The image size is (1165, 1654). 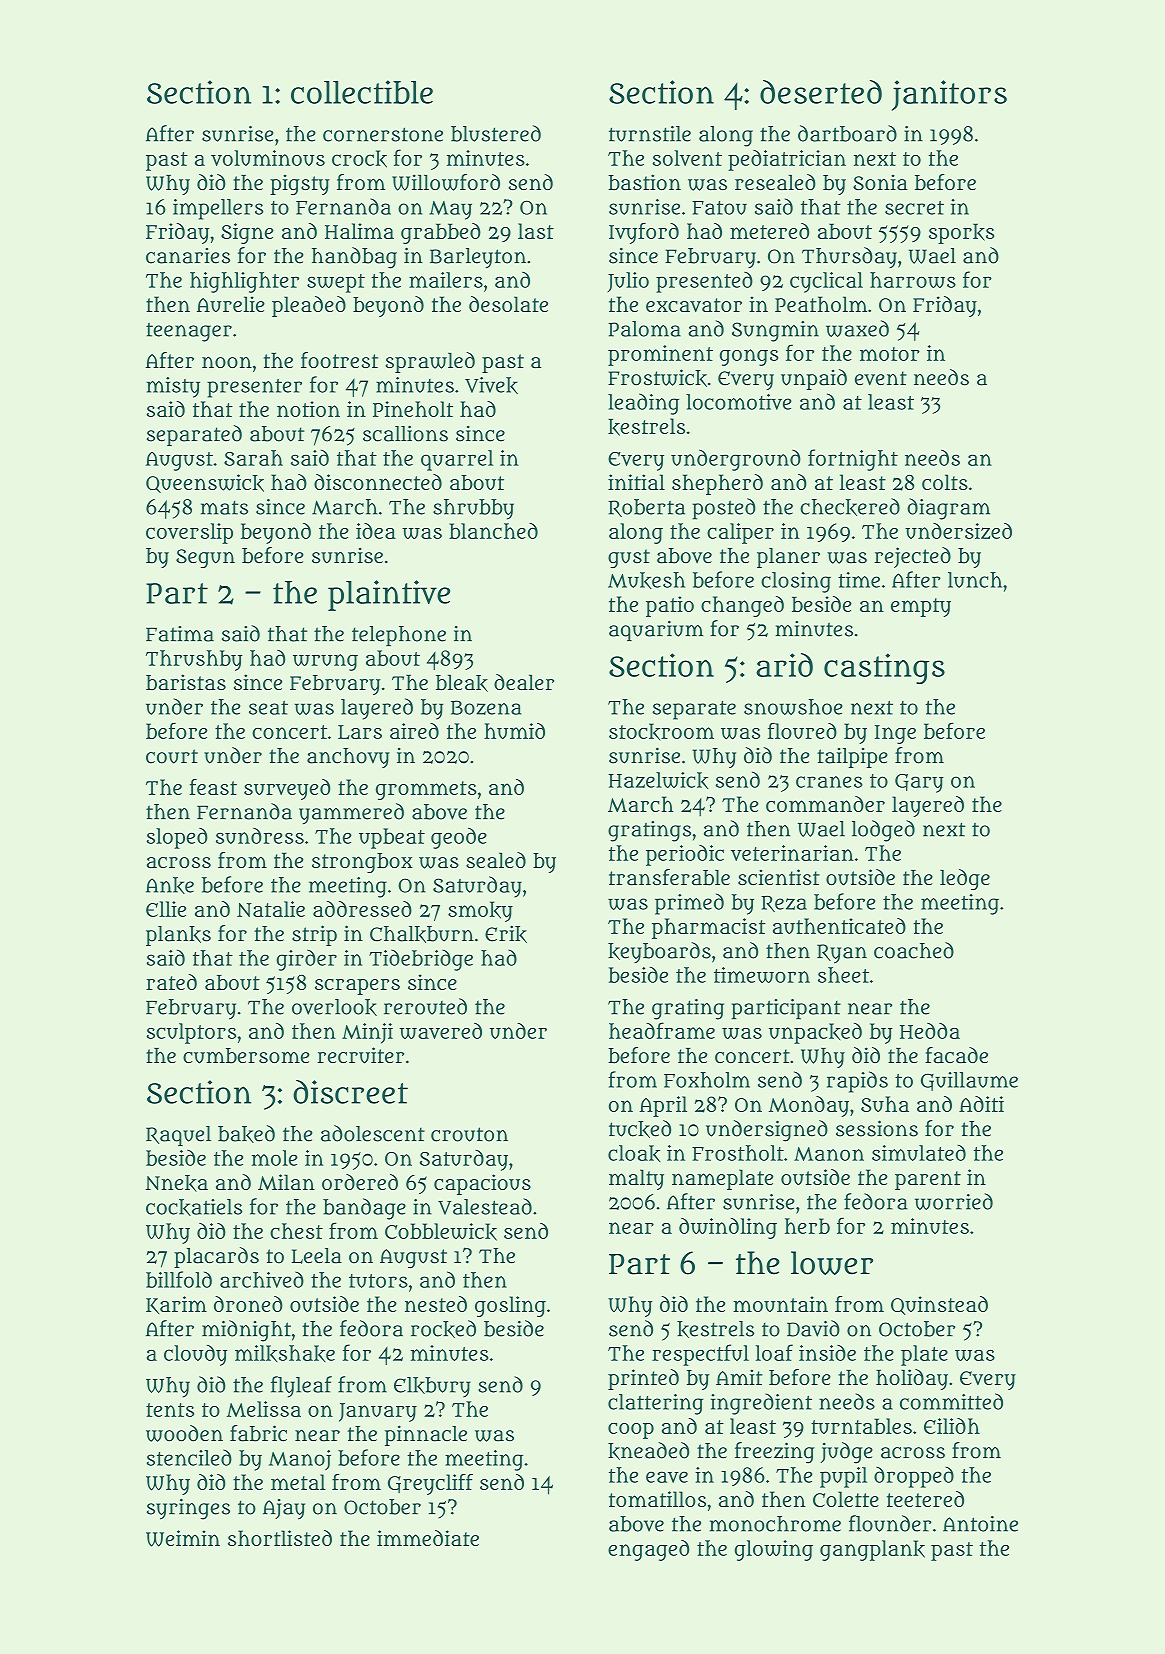 What do you see at coordinates (850, 507) in the screenshot?
I see `checkered` at bounding box center [850, 507].
